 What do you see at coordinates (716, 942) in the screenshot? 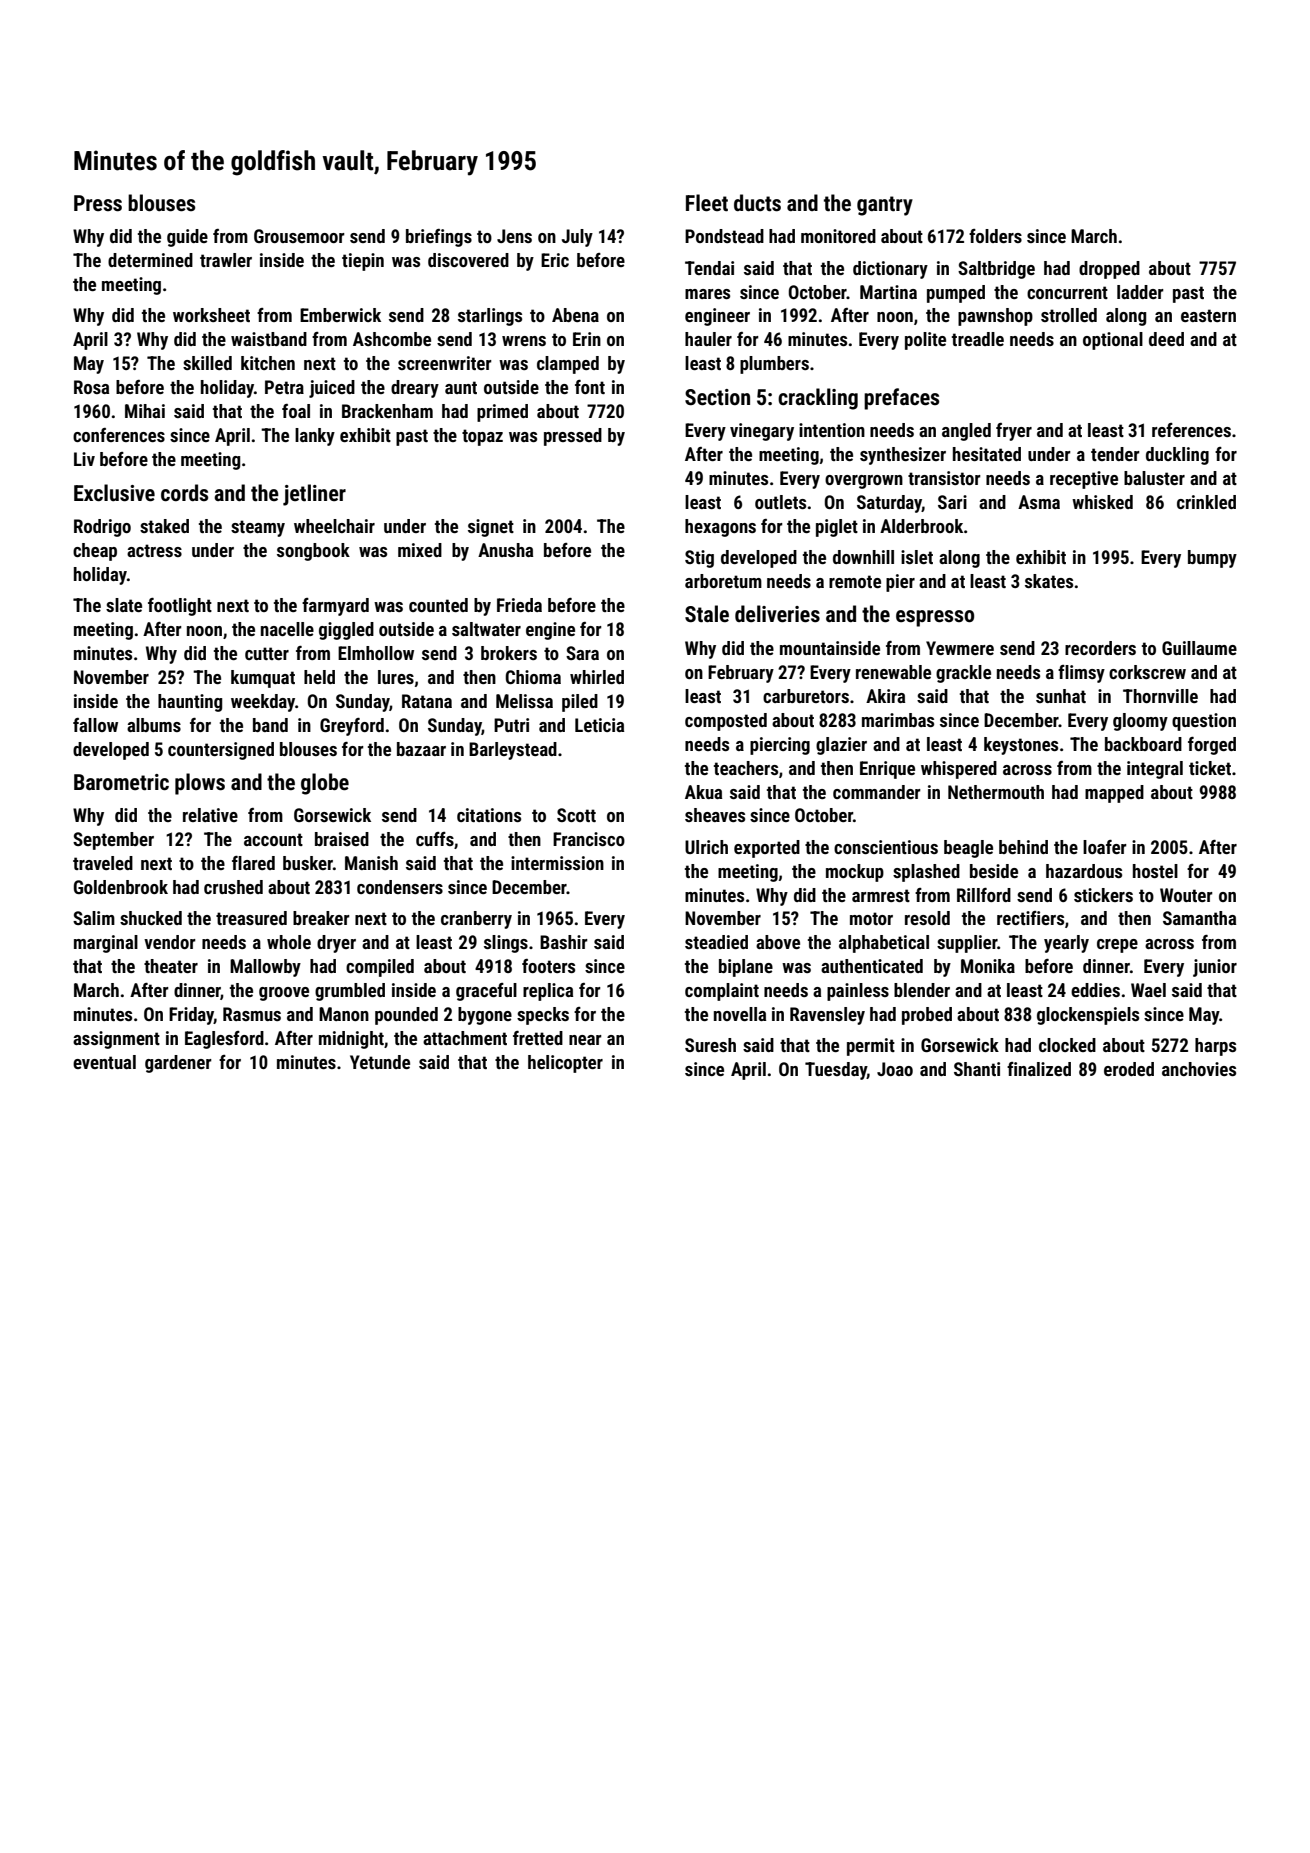
I see `steadied` at bounding box center [716, 942].
